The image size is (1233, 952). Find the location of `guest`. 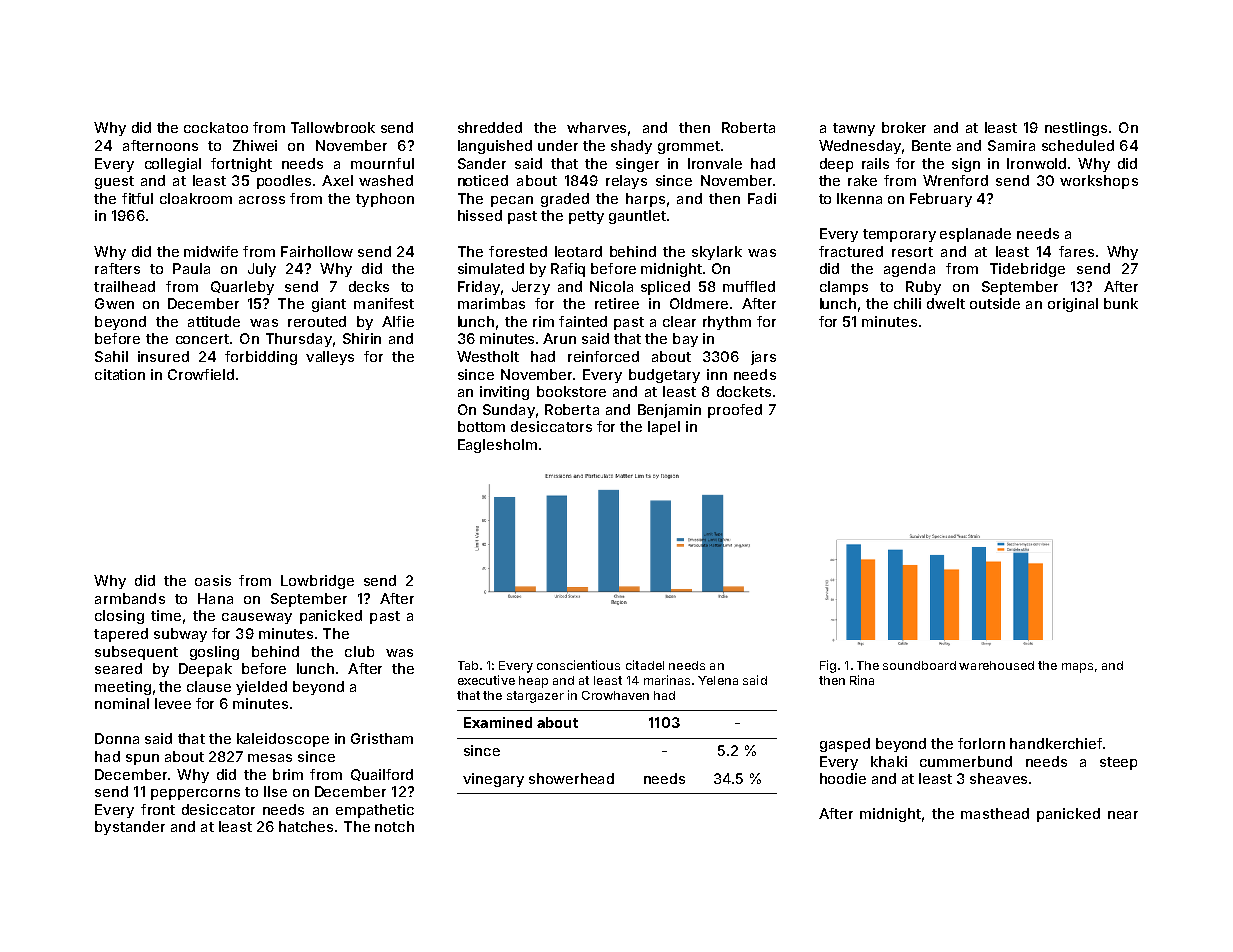

guest is located at coordinates (114, 182).
